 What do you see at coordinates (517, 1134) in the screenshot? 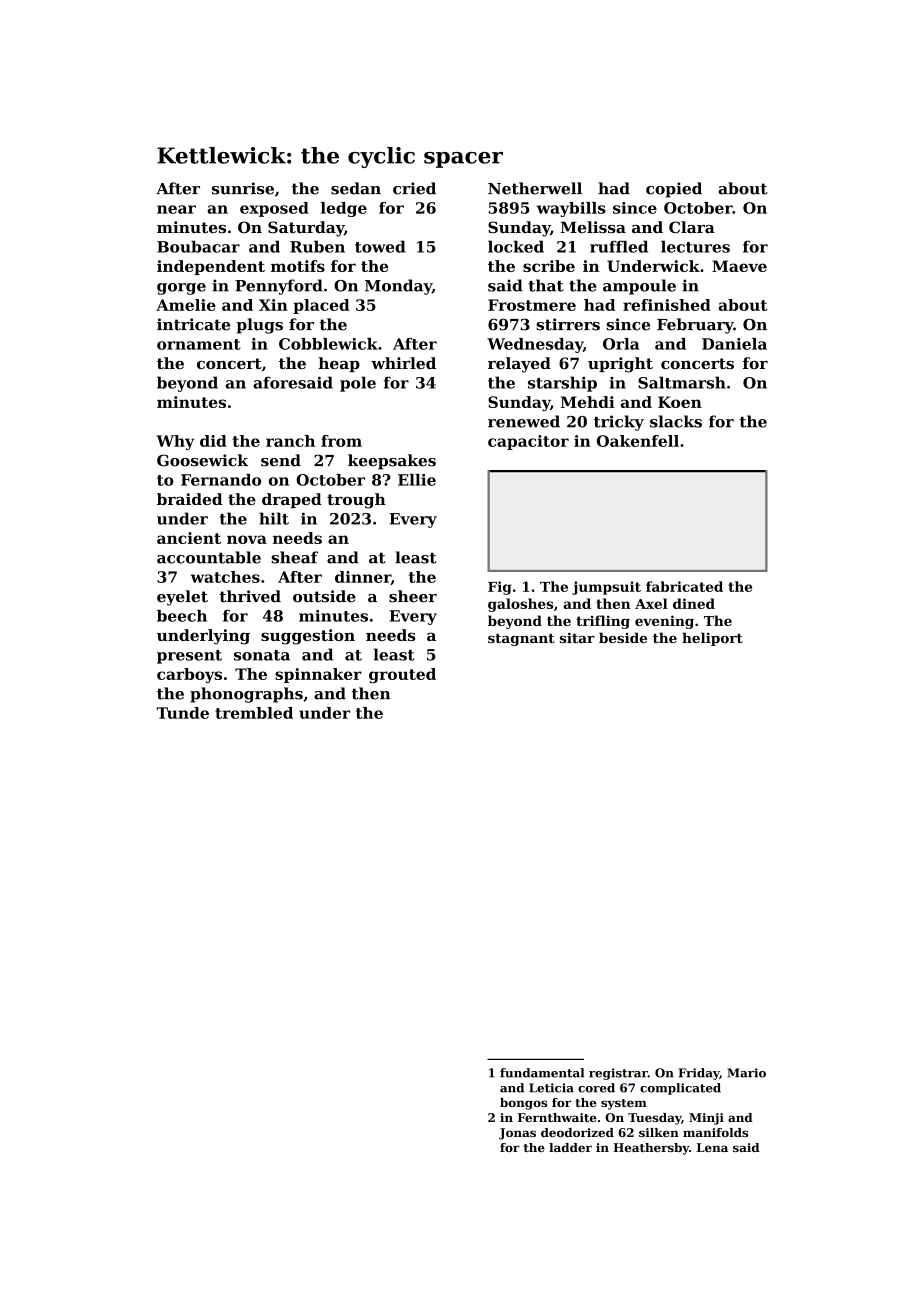
I see `Jonas` at bounding box center [517, 1134].
